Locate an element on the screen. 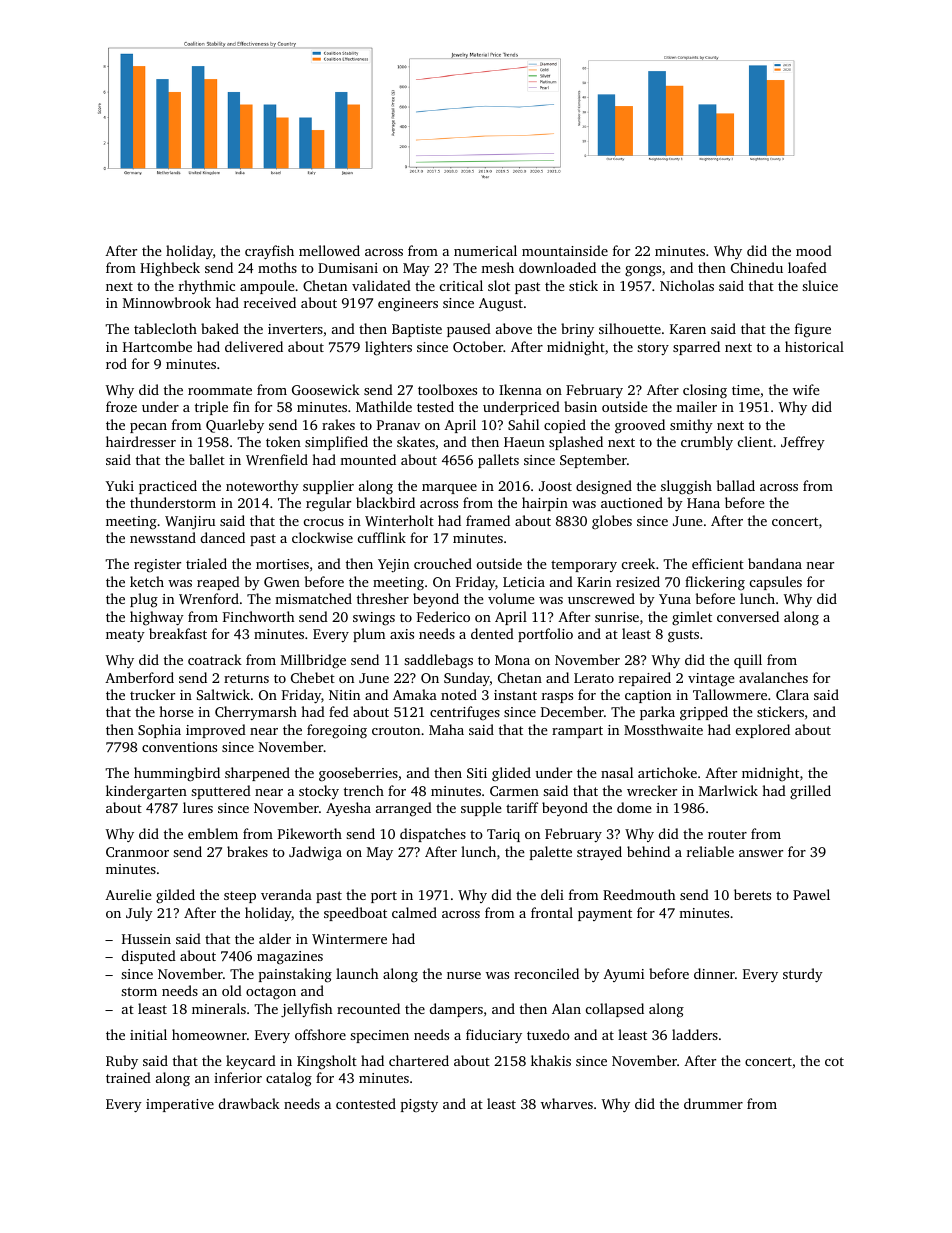  imperative is located at coordinates (180, 1105).
